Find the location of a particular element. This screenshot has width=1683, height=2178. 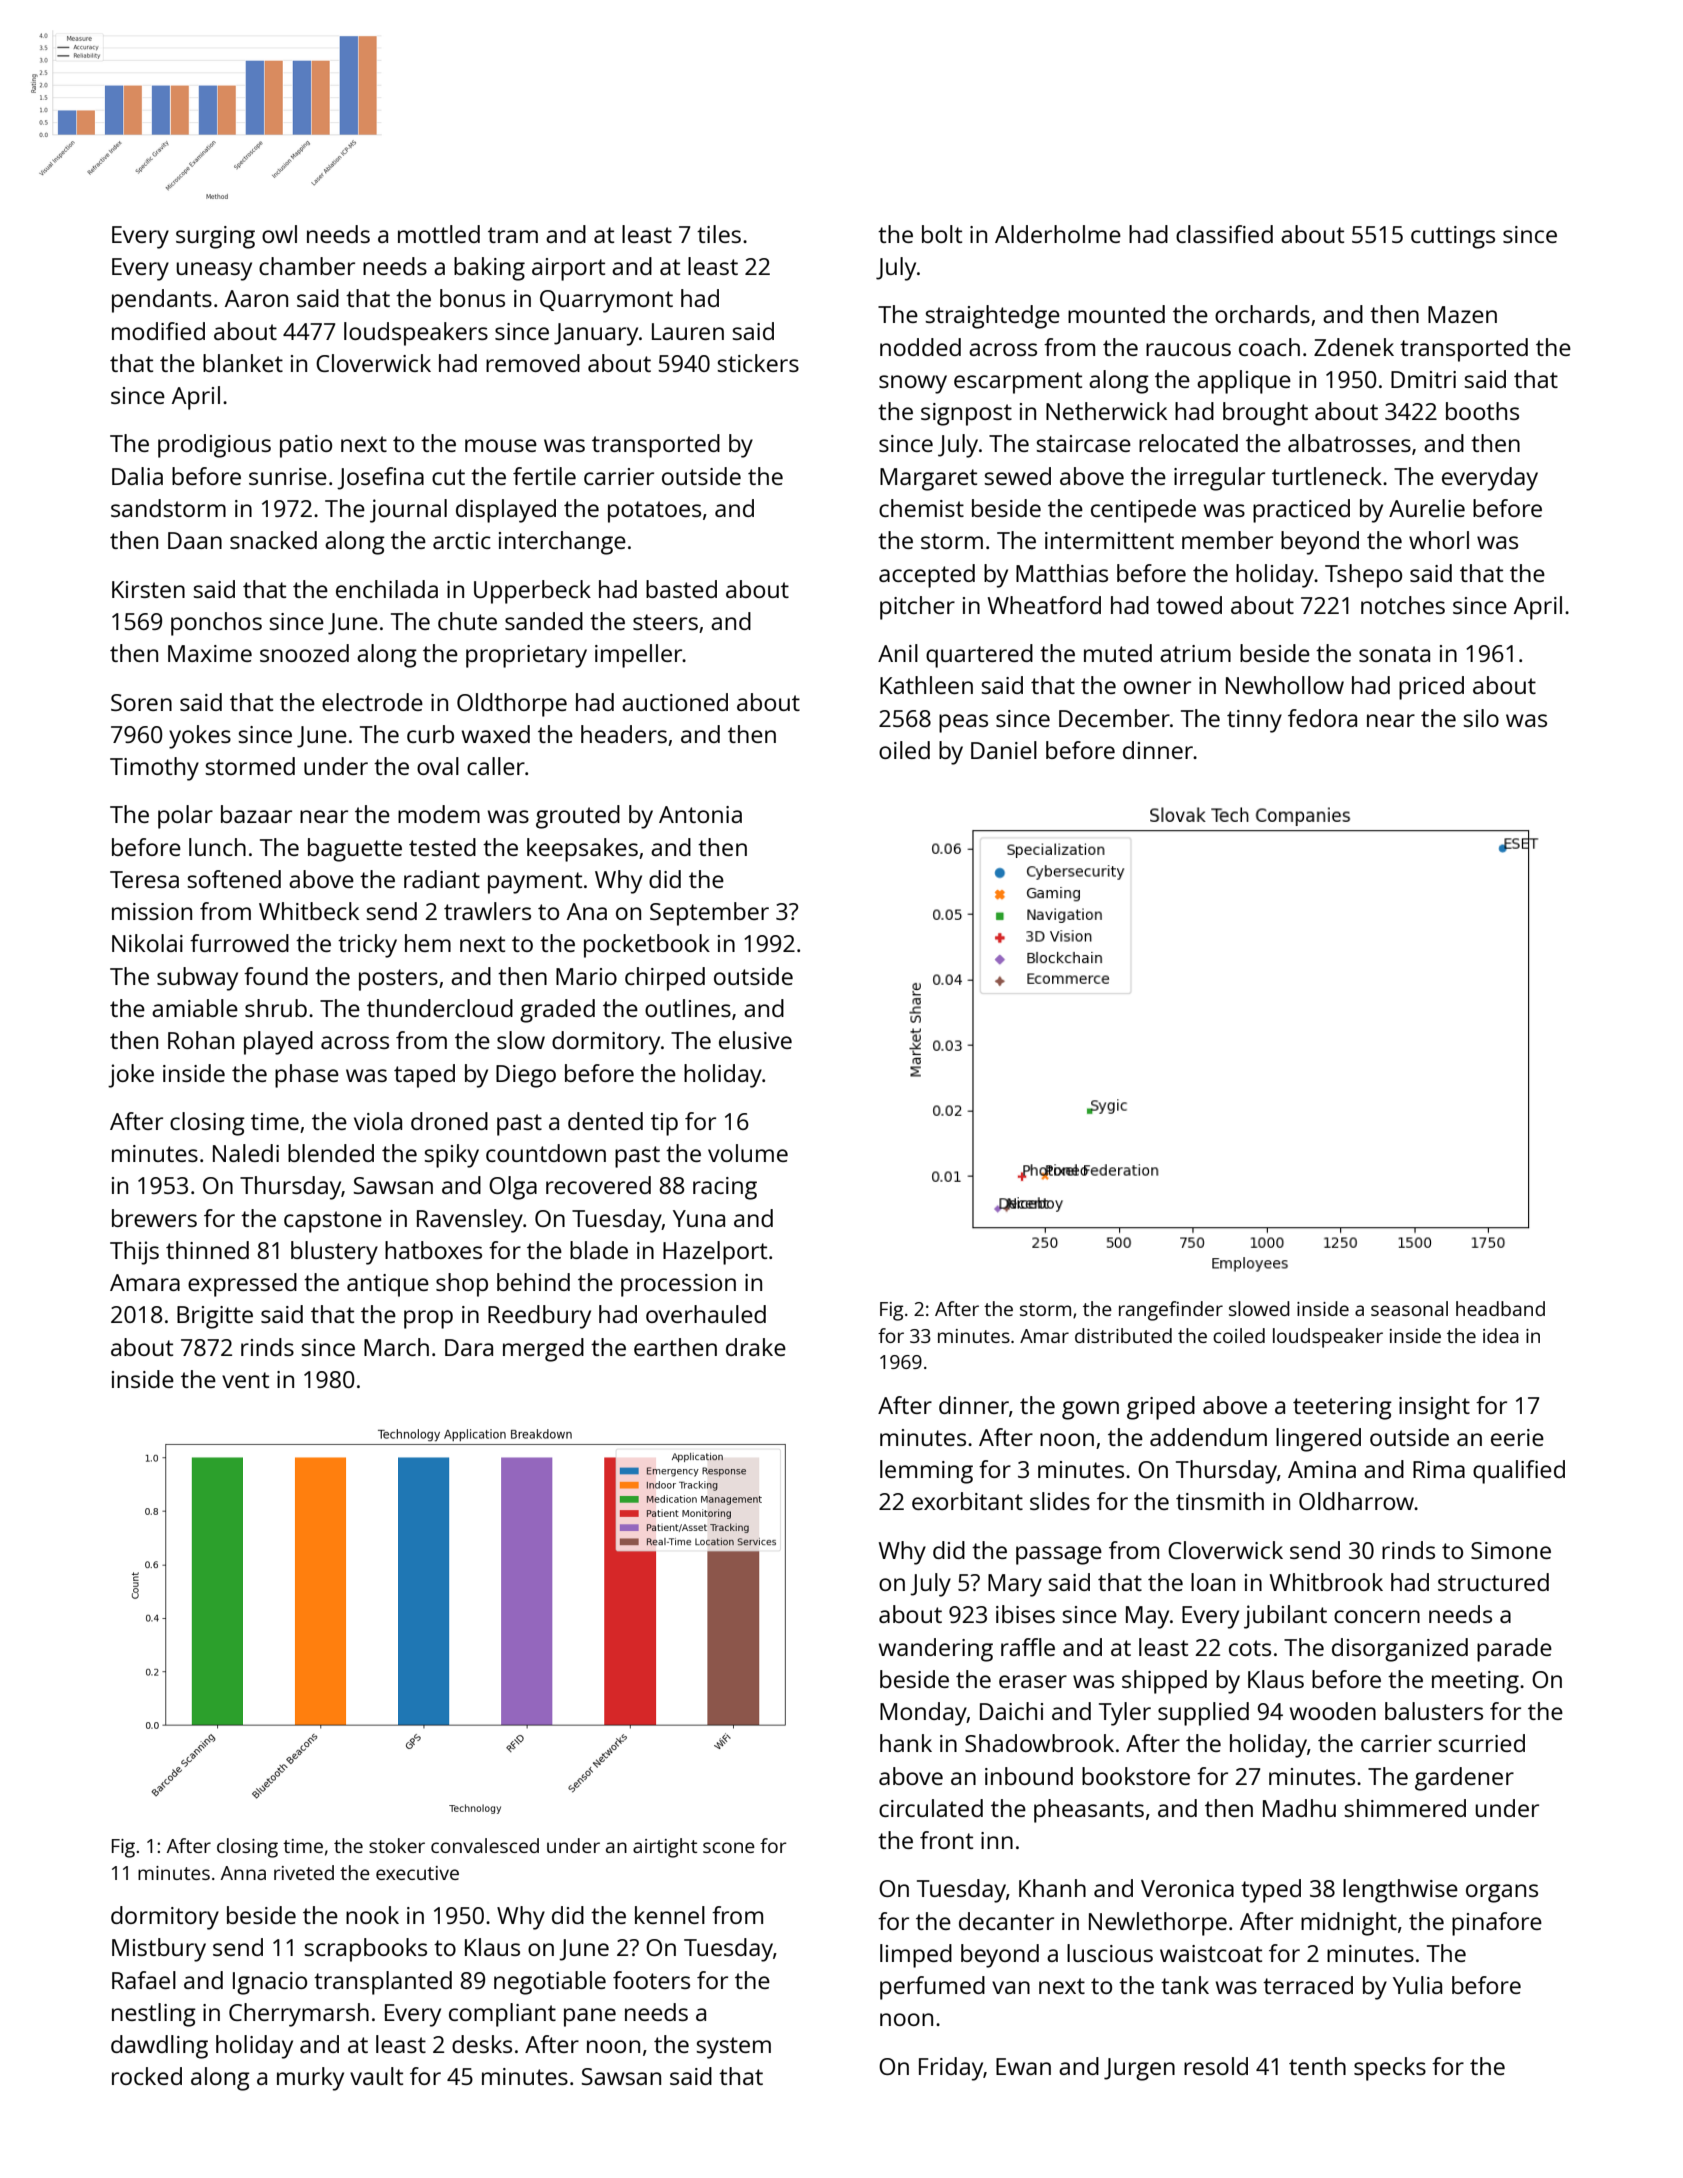

headband is located at coordinates (1500, 1308).
